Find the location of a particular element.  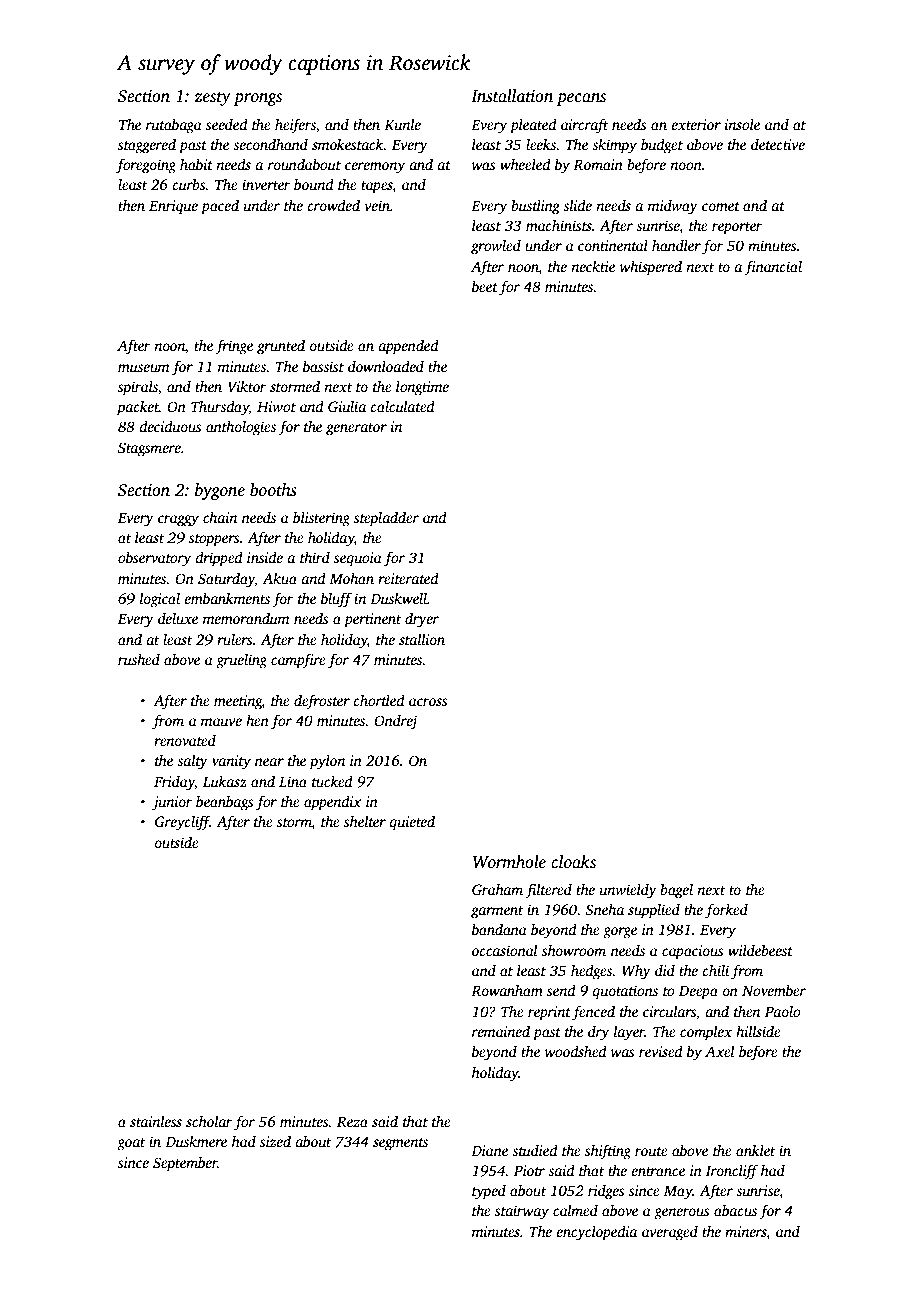

Friday is located at coordinates (174, 783).
